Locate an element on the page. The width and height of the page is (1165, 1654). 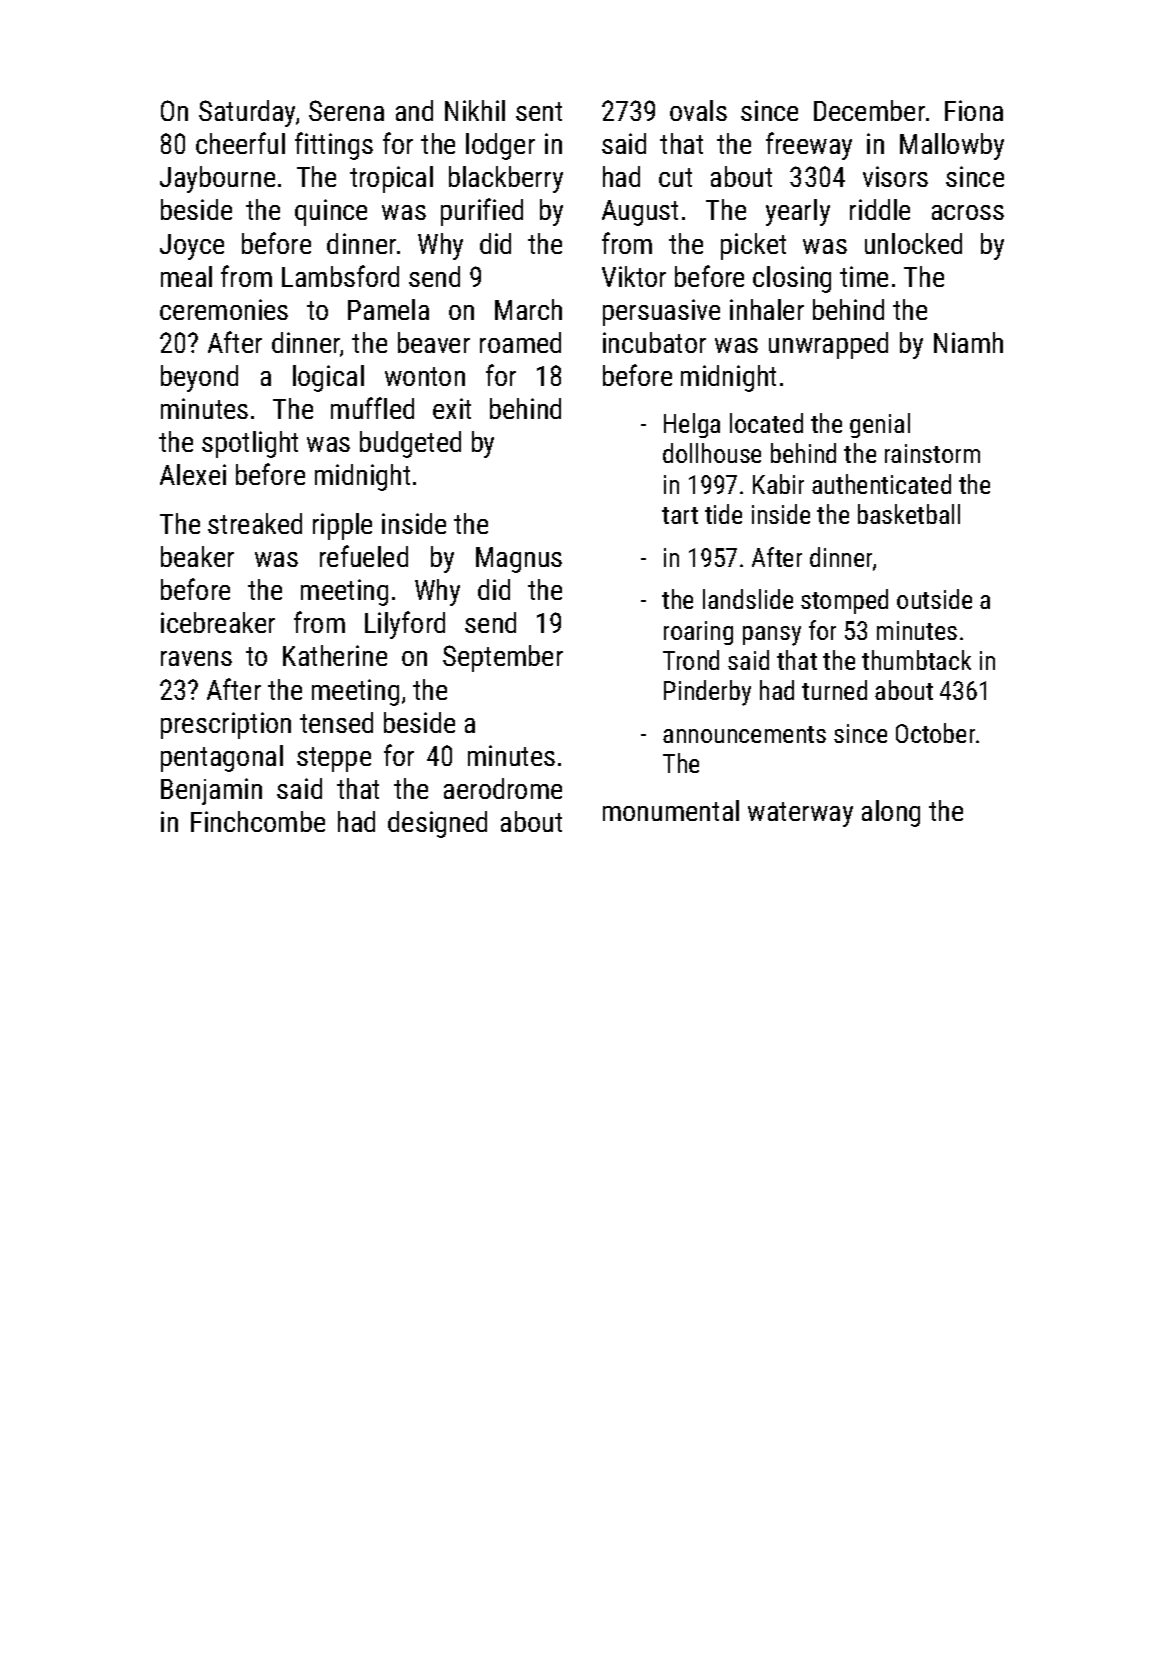
ravens is located at coordinates (196, 658).
